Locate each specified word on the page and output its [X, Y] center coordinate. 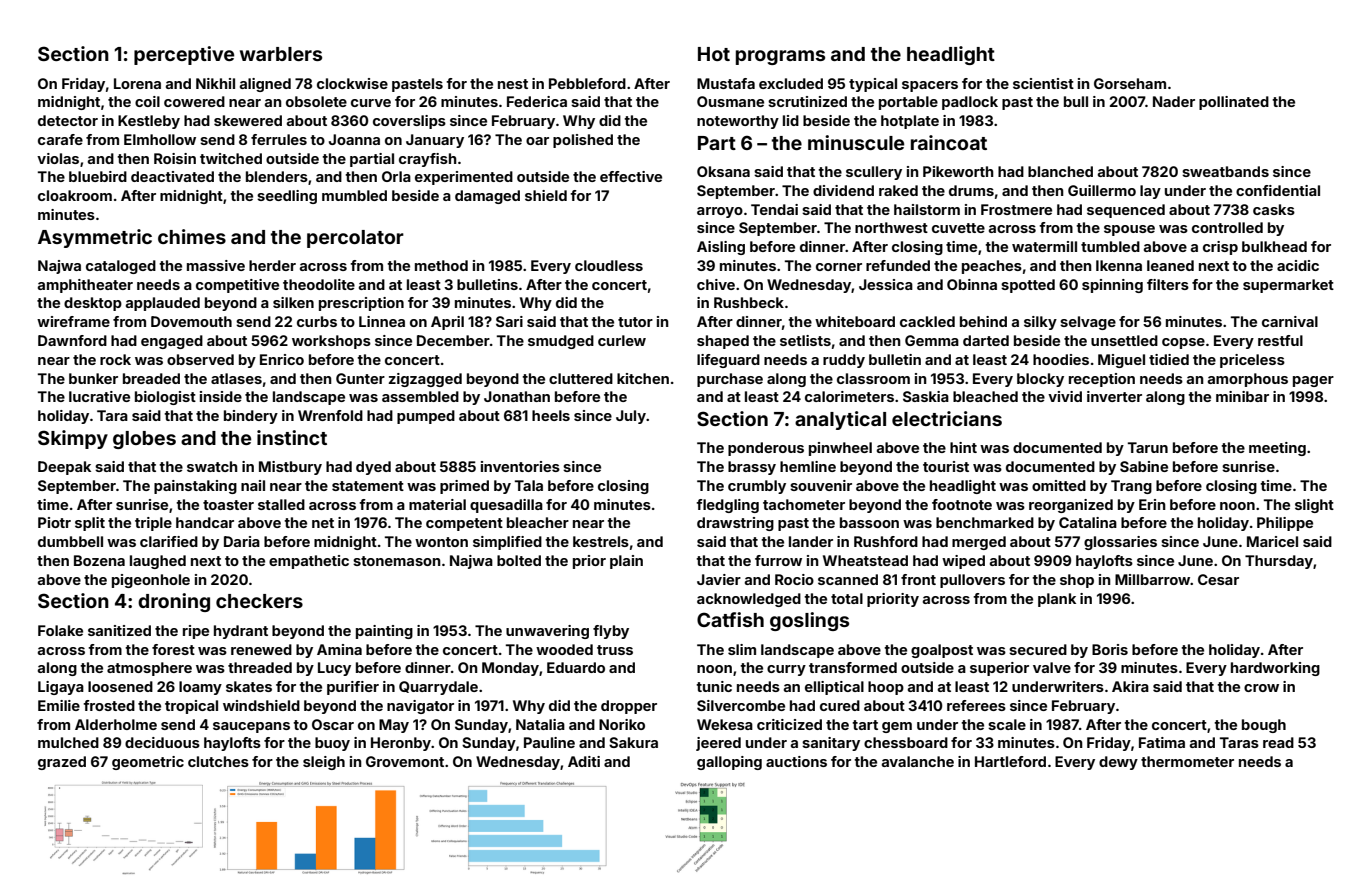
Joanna [354, 139]
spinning [1112, 286]
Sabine [1144, 466]
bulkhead [1274, 246]
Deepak [64, 468]
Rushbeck [749, 302]
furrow [778, 560]
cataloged [121, 267]
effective [631, 176]
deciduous [162, 742]
